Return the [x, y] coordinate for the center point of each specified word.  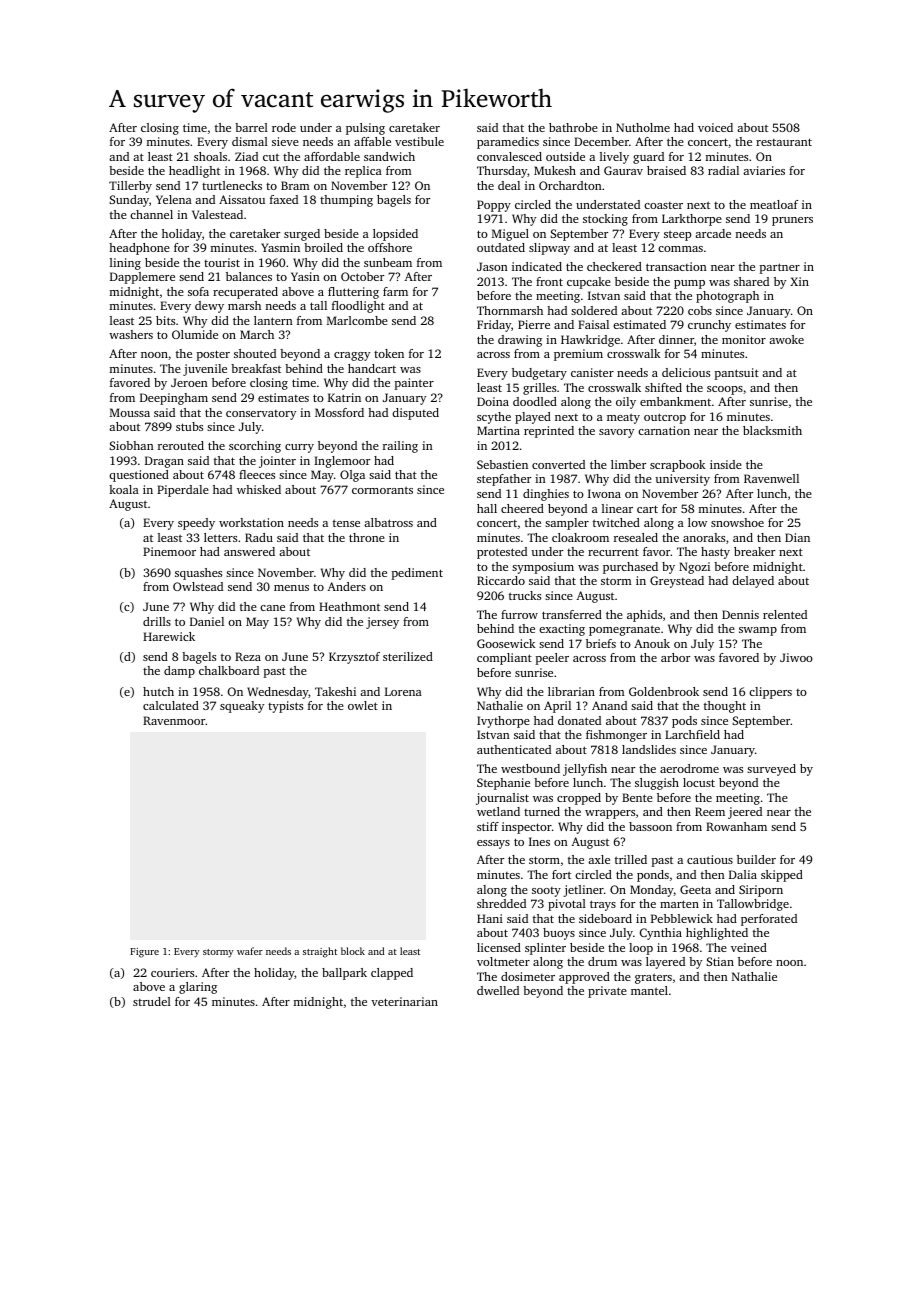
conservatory [261, 415]
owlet [363, 705]
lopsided [395, 235]
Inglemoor [342, 462]
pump [689, 284]
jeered [745, 813]
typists [285, 707]
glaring [198, 988]
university [682, 480]
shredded [501, 903]
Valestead [217, 214]
